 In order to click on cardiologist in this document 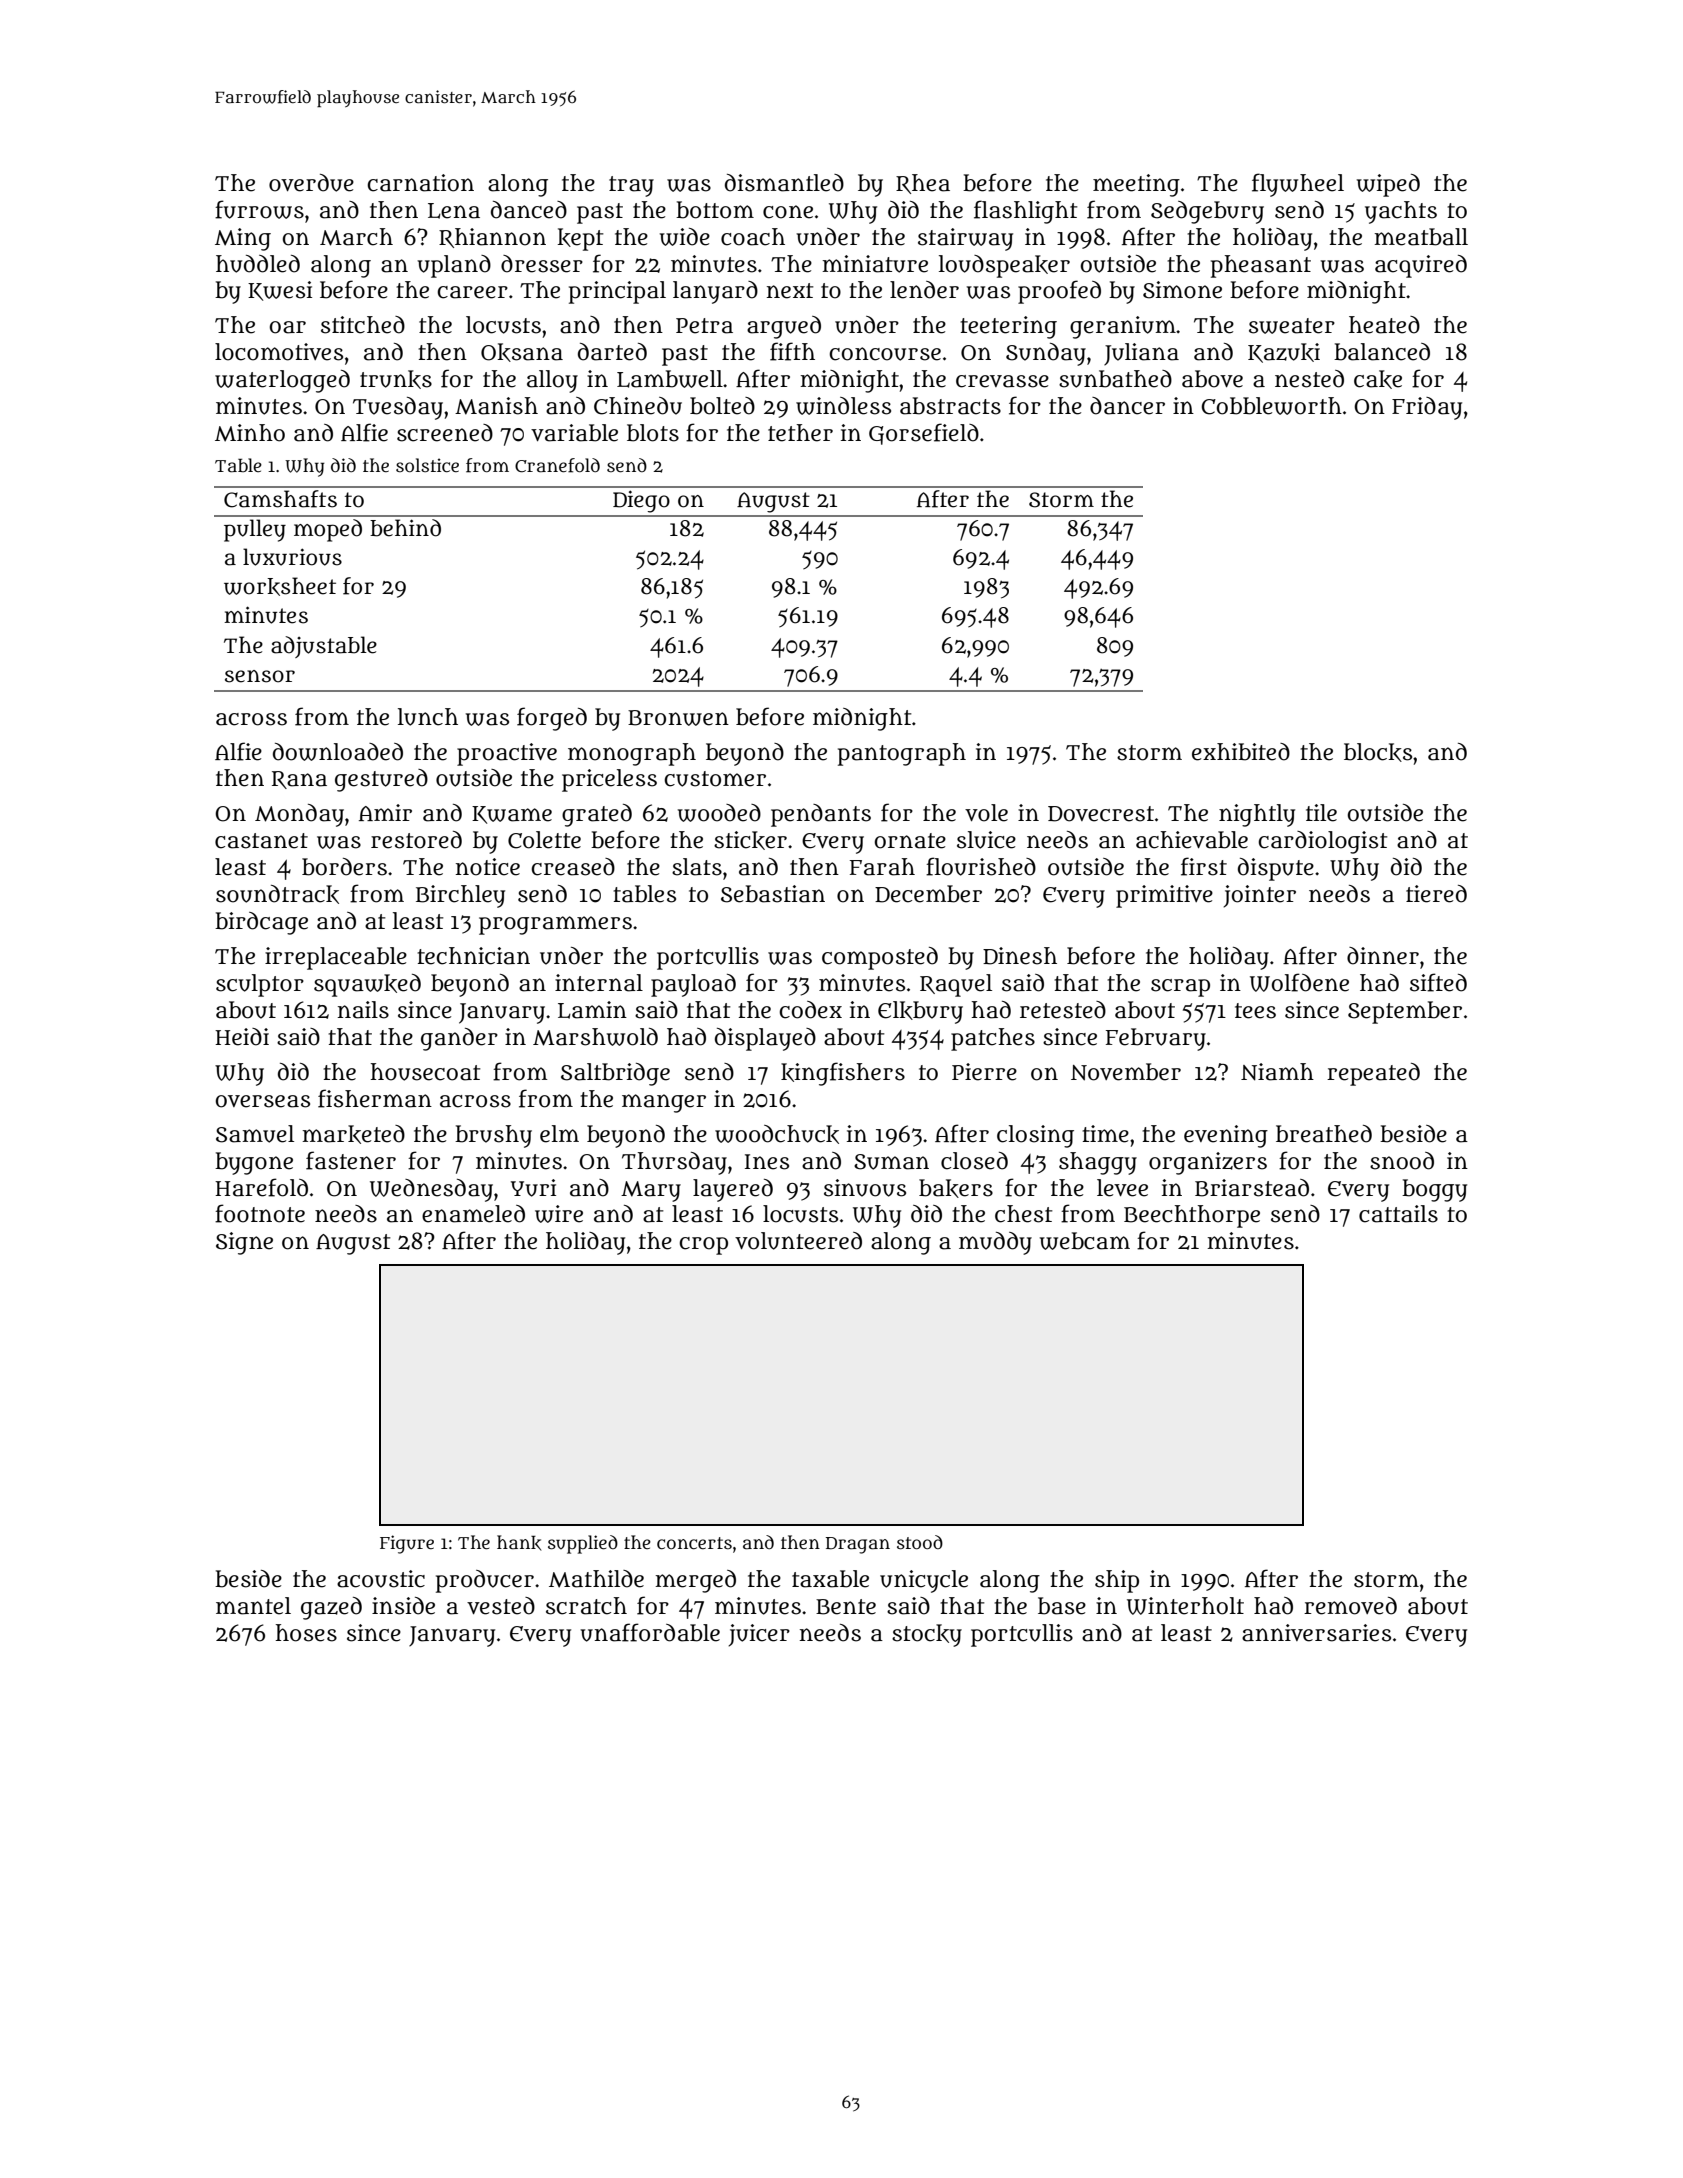, I will do `click(1322, 842)`.
